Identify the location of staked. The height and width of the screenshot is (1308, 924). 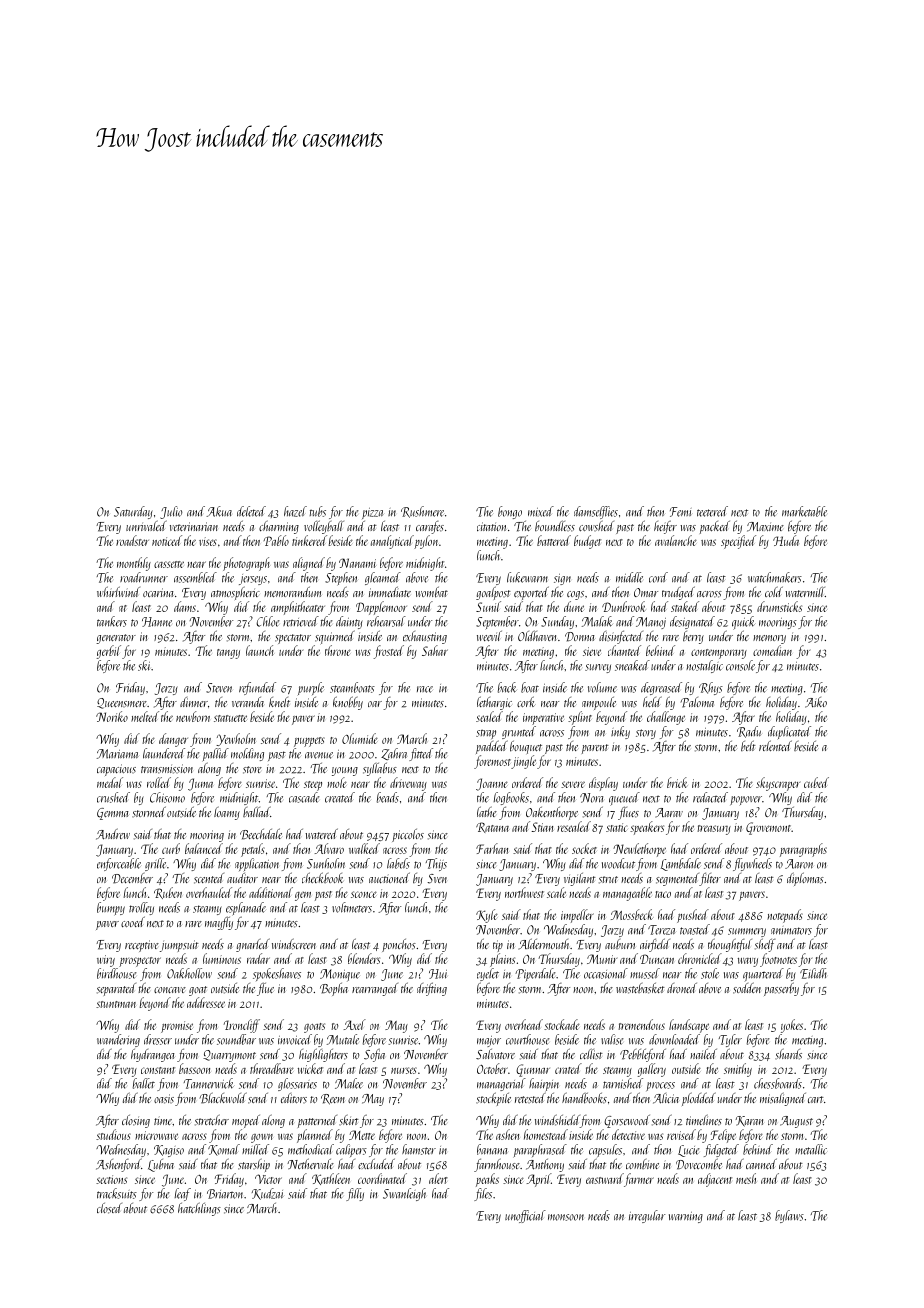
(685, 606).
